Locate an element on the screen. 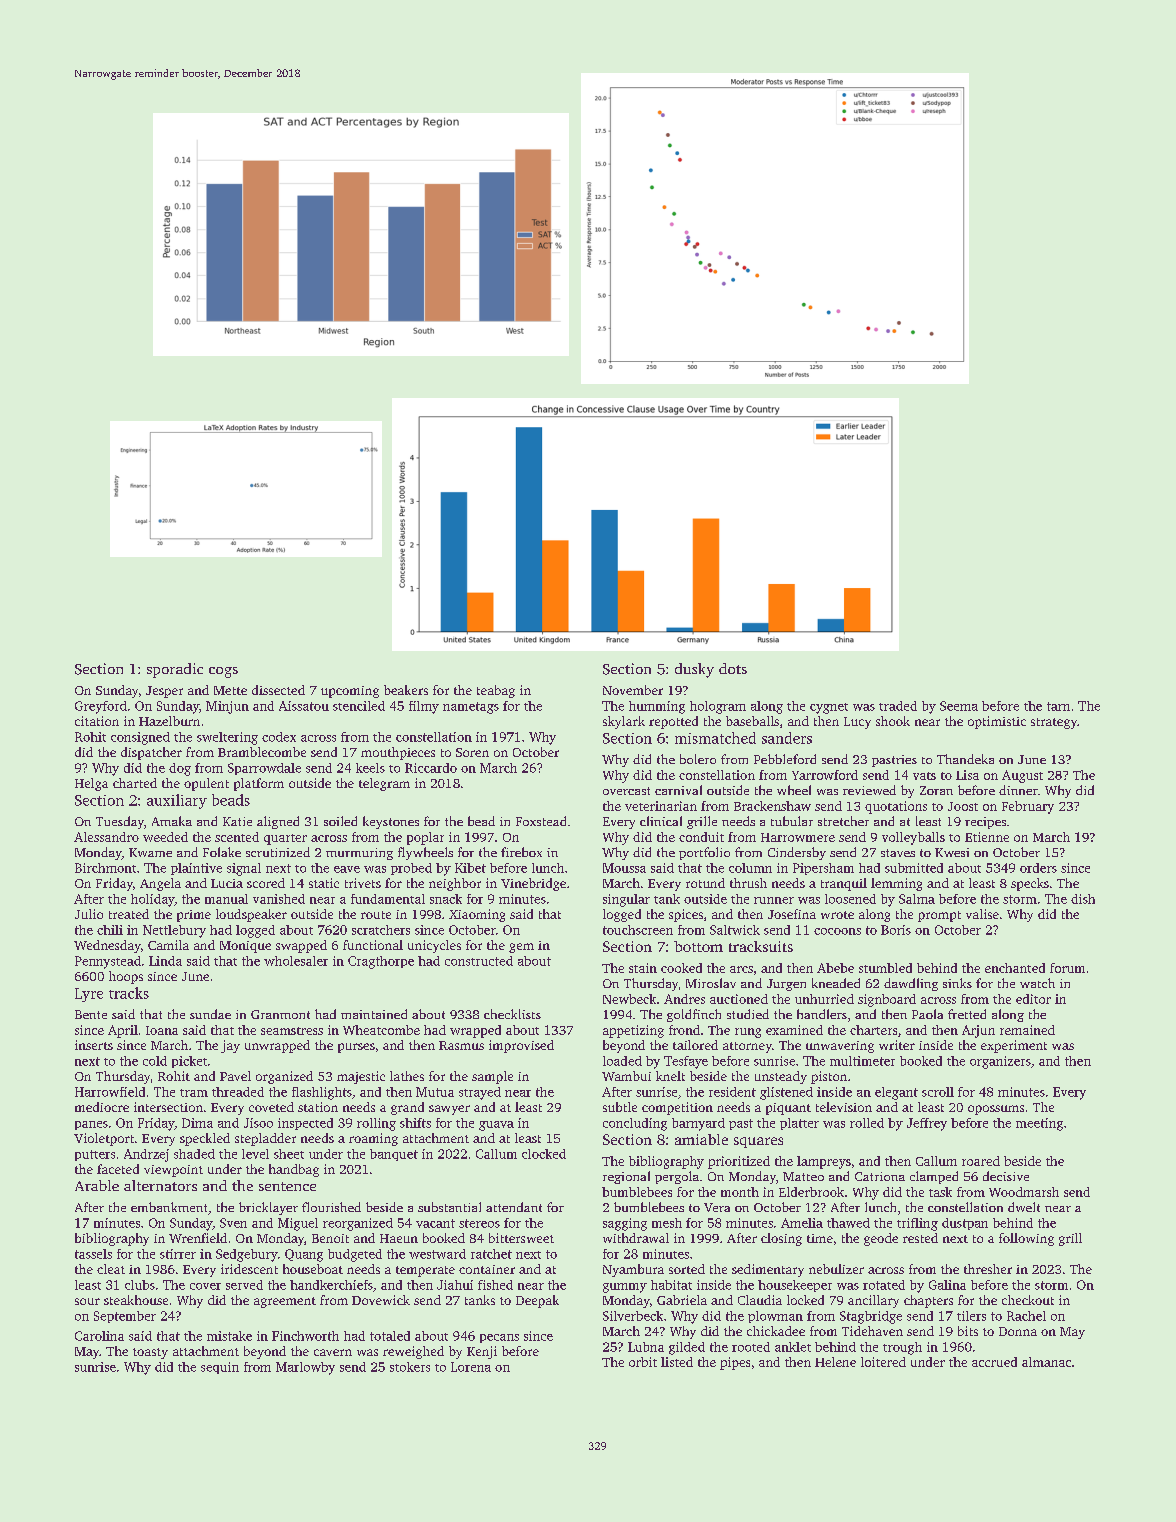 This screenshot has width=1176, height=1522. sporadic is located at coordinates (175, 670).
